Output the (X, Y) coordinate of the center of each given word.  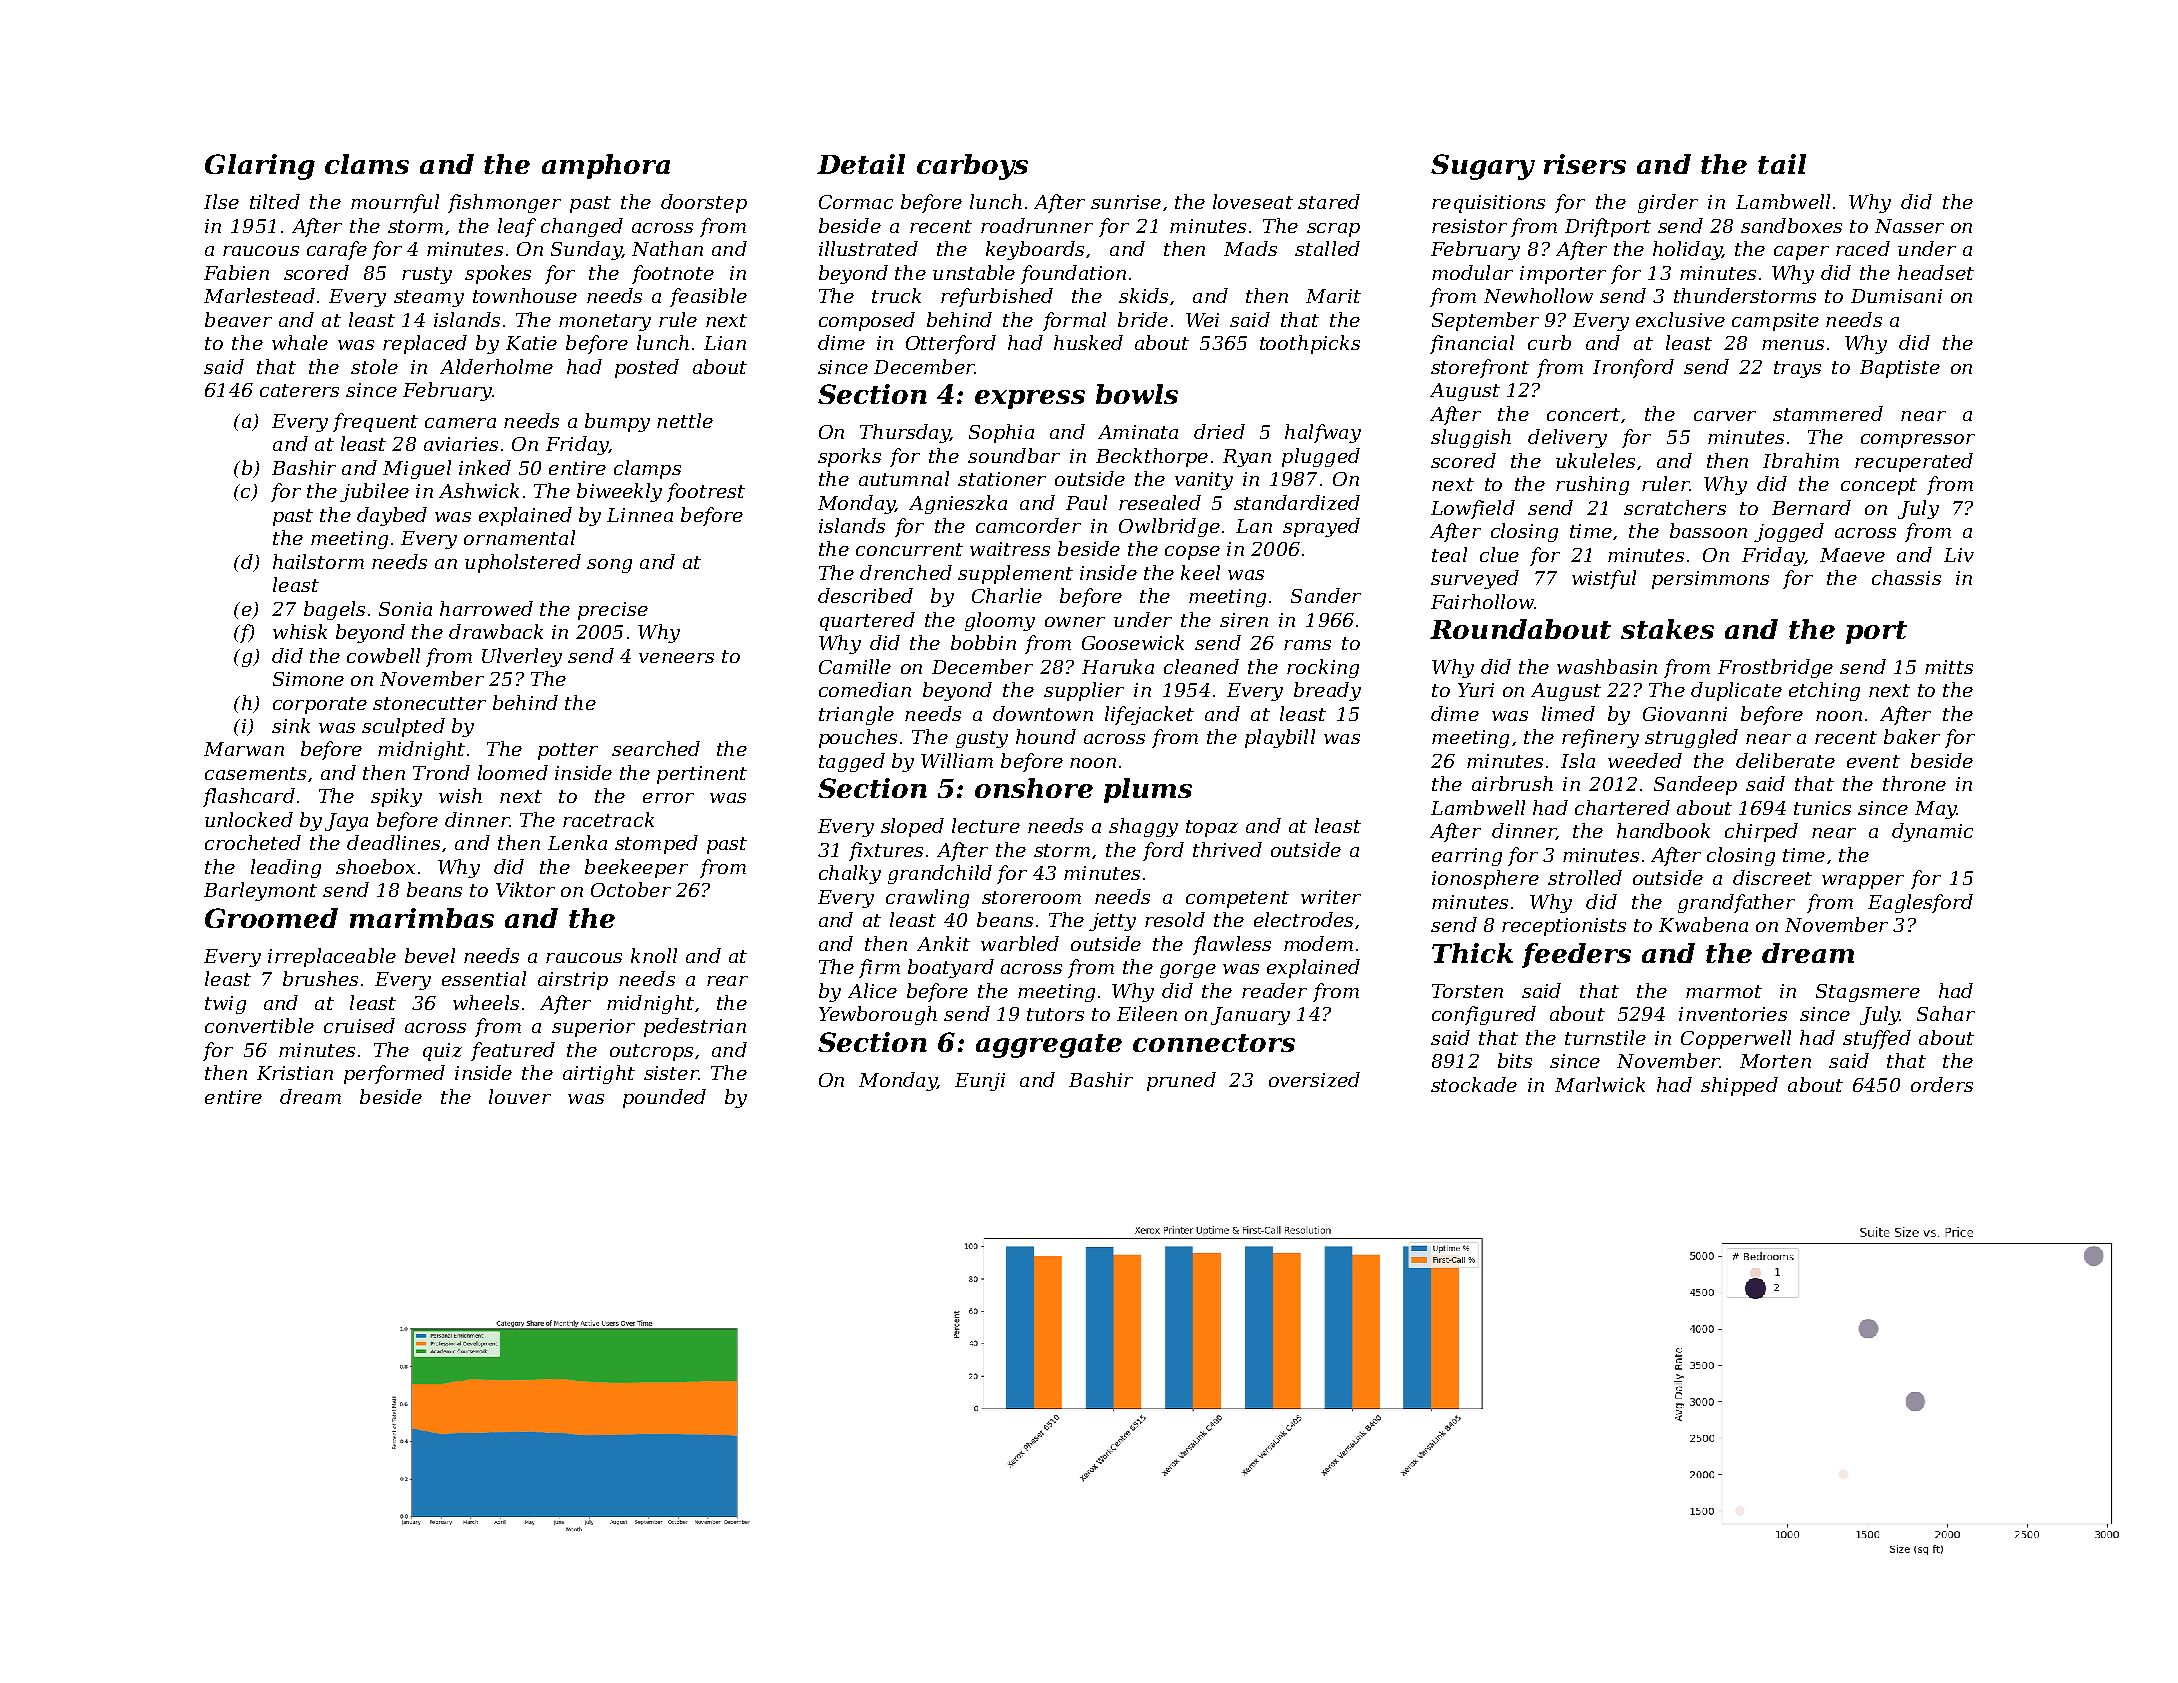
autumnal (904, 478)
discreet (1772, 877)
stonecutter (429, 703)
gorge (1188, 971)
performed (394, 1074)
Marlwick (1600, 1084)
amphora (606, 166)
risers (1585, 164)
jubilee (374, 492)
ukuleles (1595, 460)
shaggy (1143, 827)
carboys (972, 167)
